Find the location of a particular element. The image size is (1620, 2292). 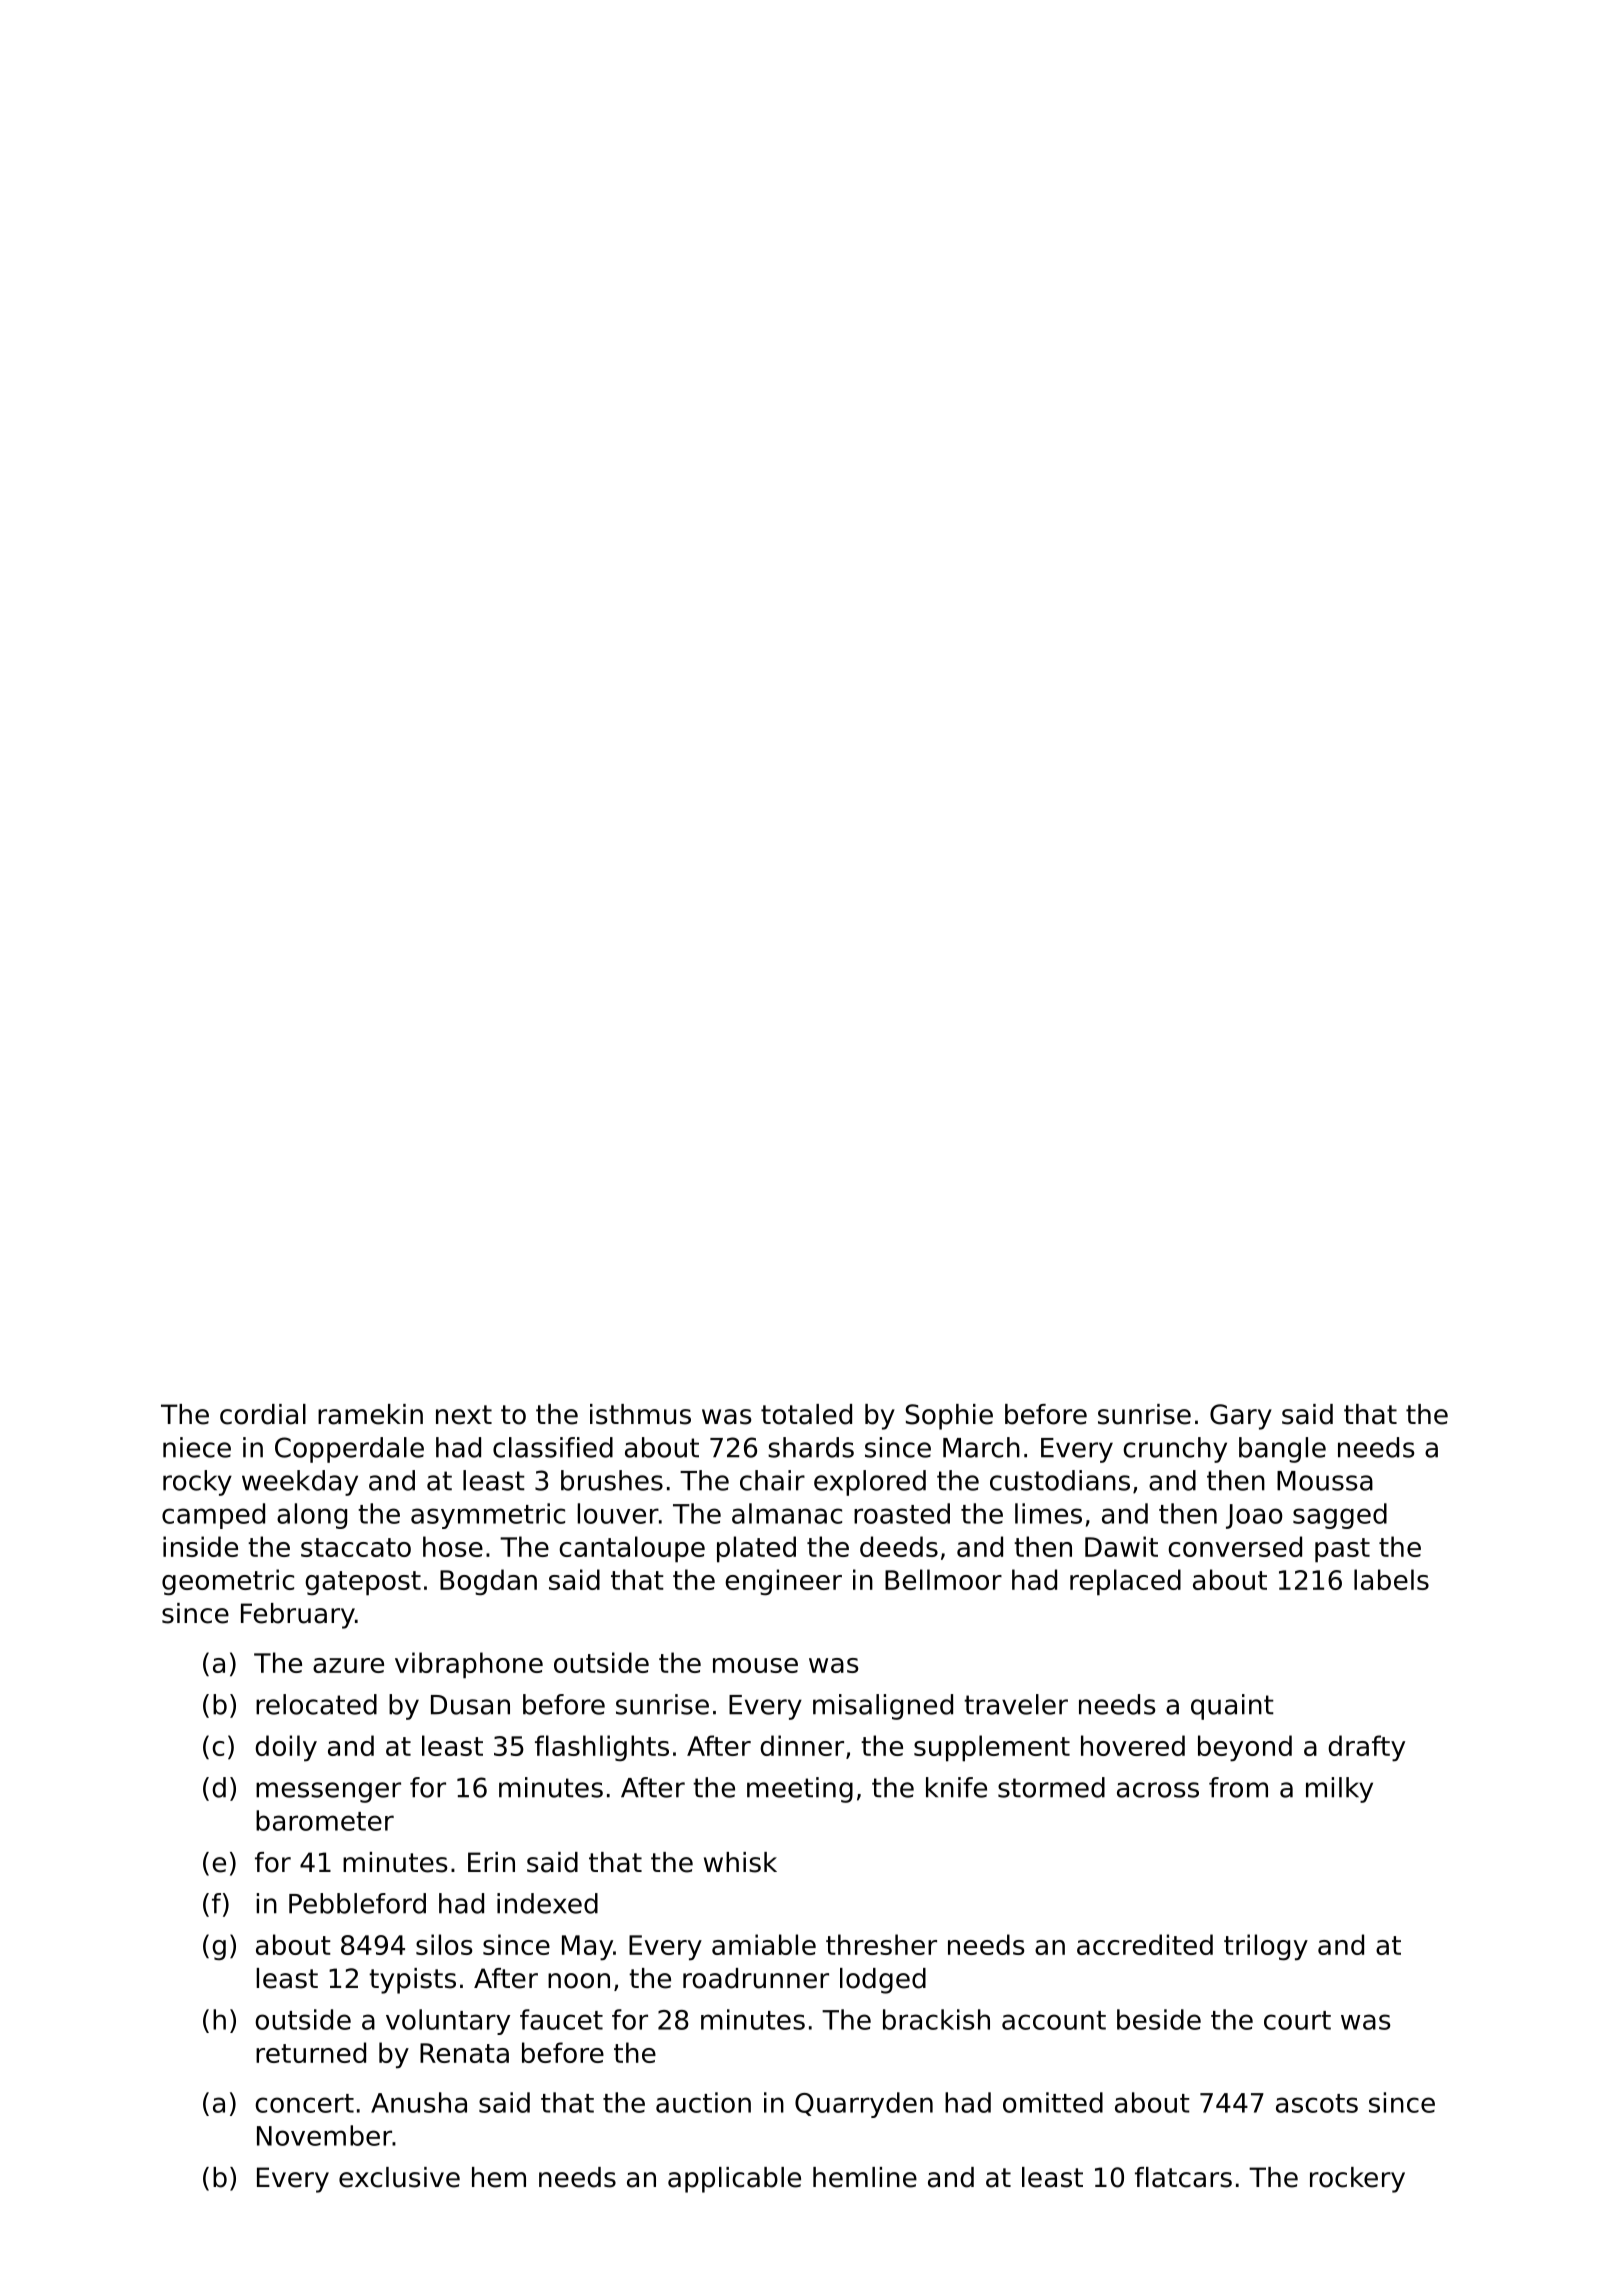

Dawit is located at coordinates (1121, 1546).
